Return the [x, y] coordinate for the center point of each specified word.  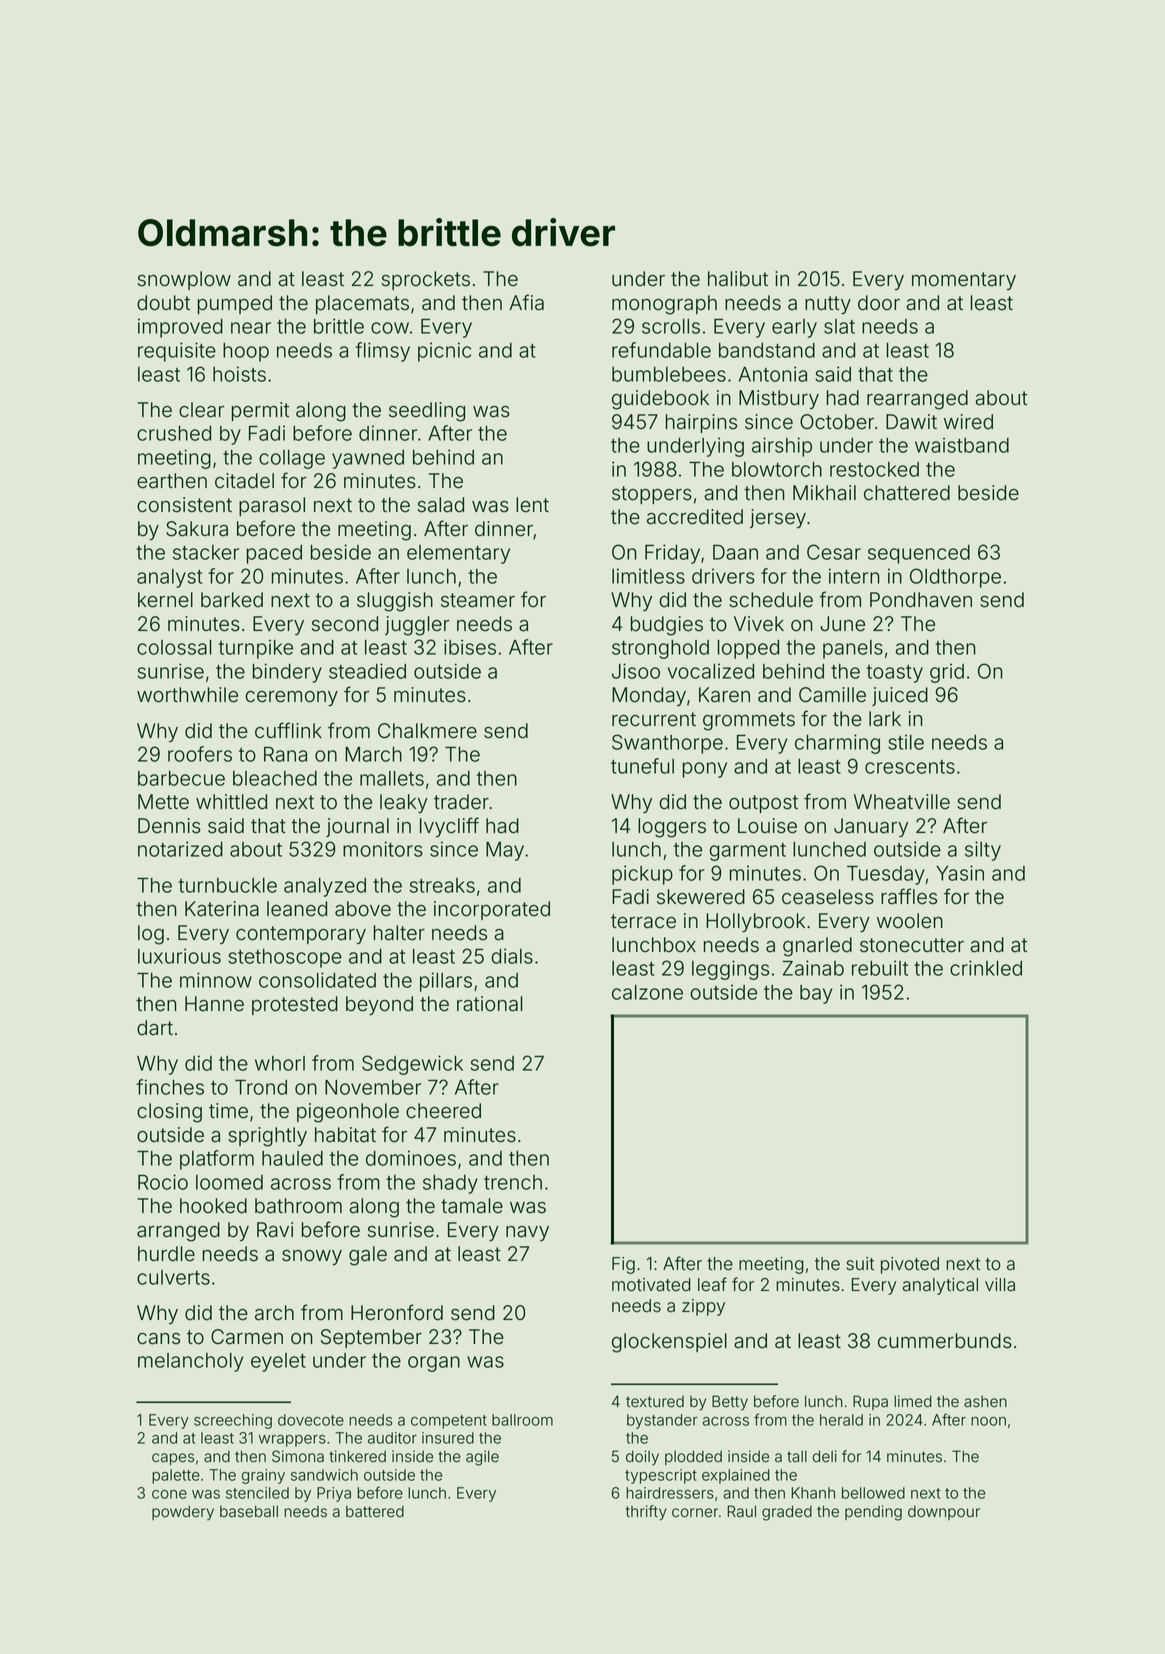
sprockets [426, 280]
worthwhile [187, 695]
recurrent [654, 719]
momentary [964, 281]
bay [816, 994]
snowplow [184, 280]
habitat [345, 1135]
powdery [183, 1512]
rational [489, 1004]
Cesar [834, 552]
